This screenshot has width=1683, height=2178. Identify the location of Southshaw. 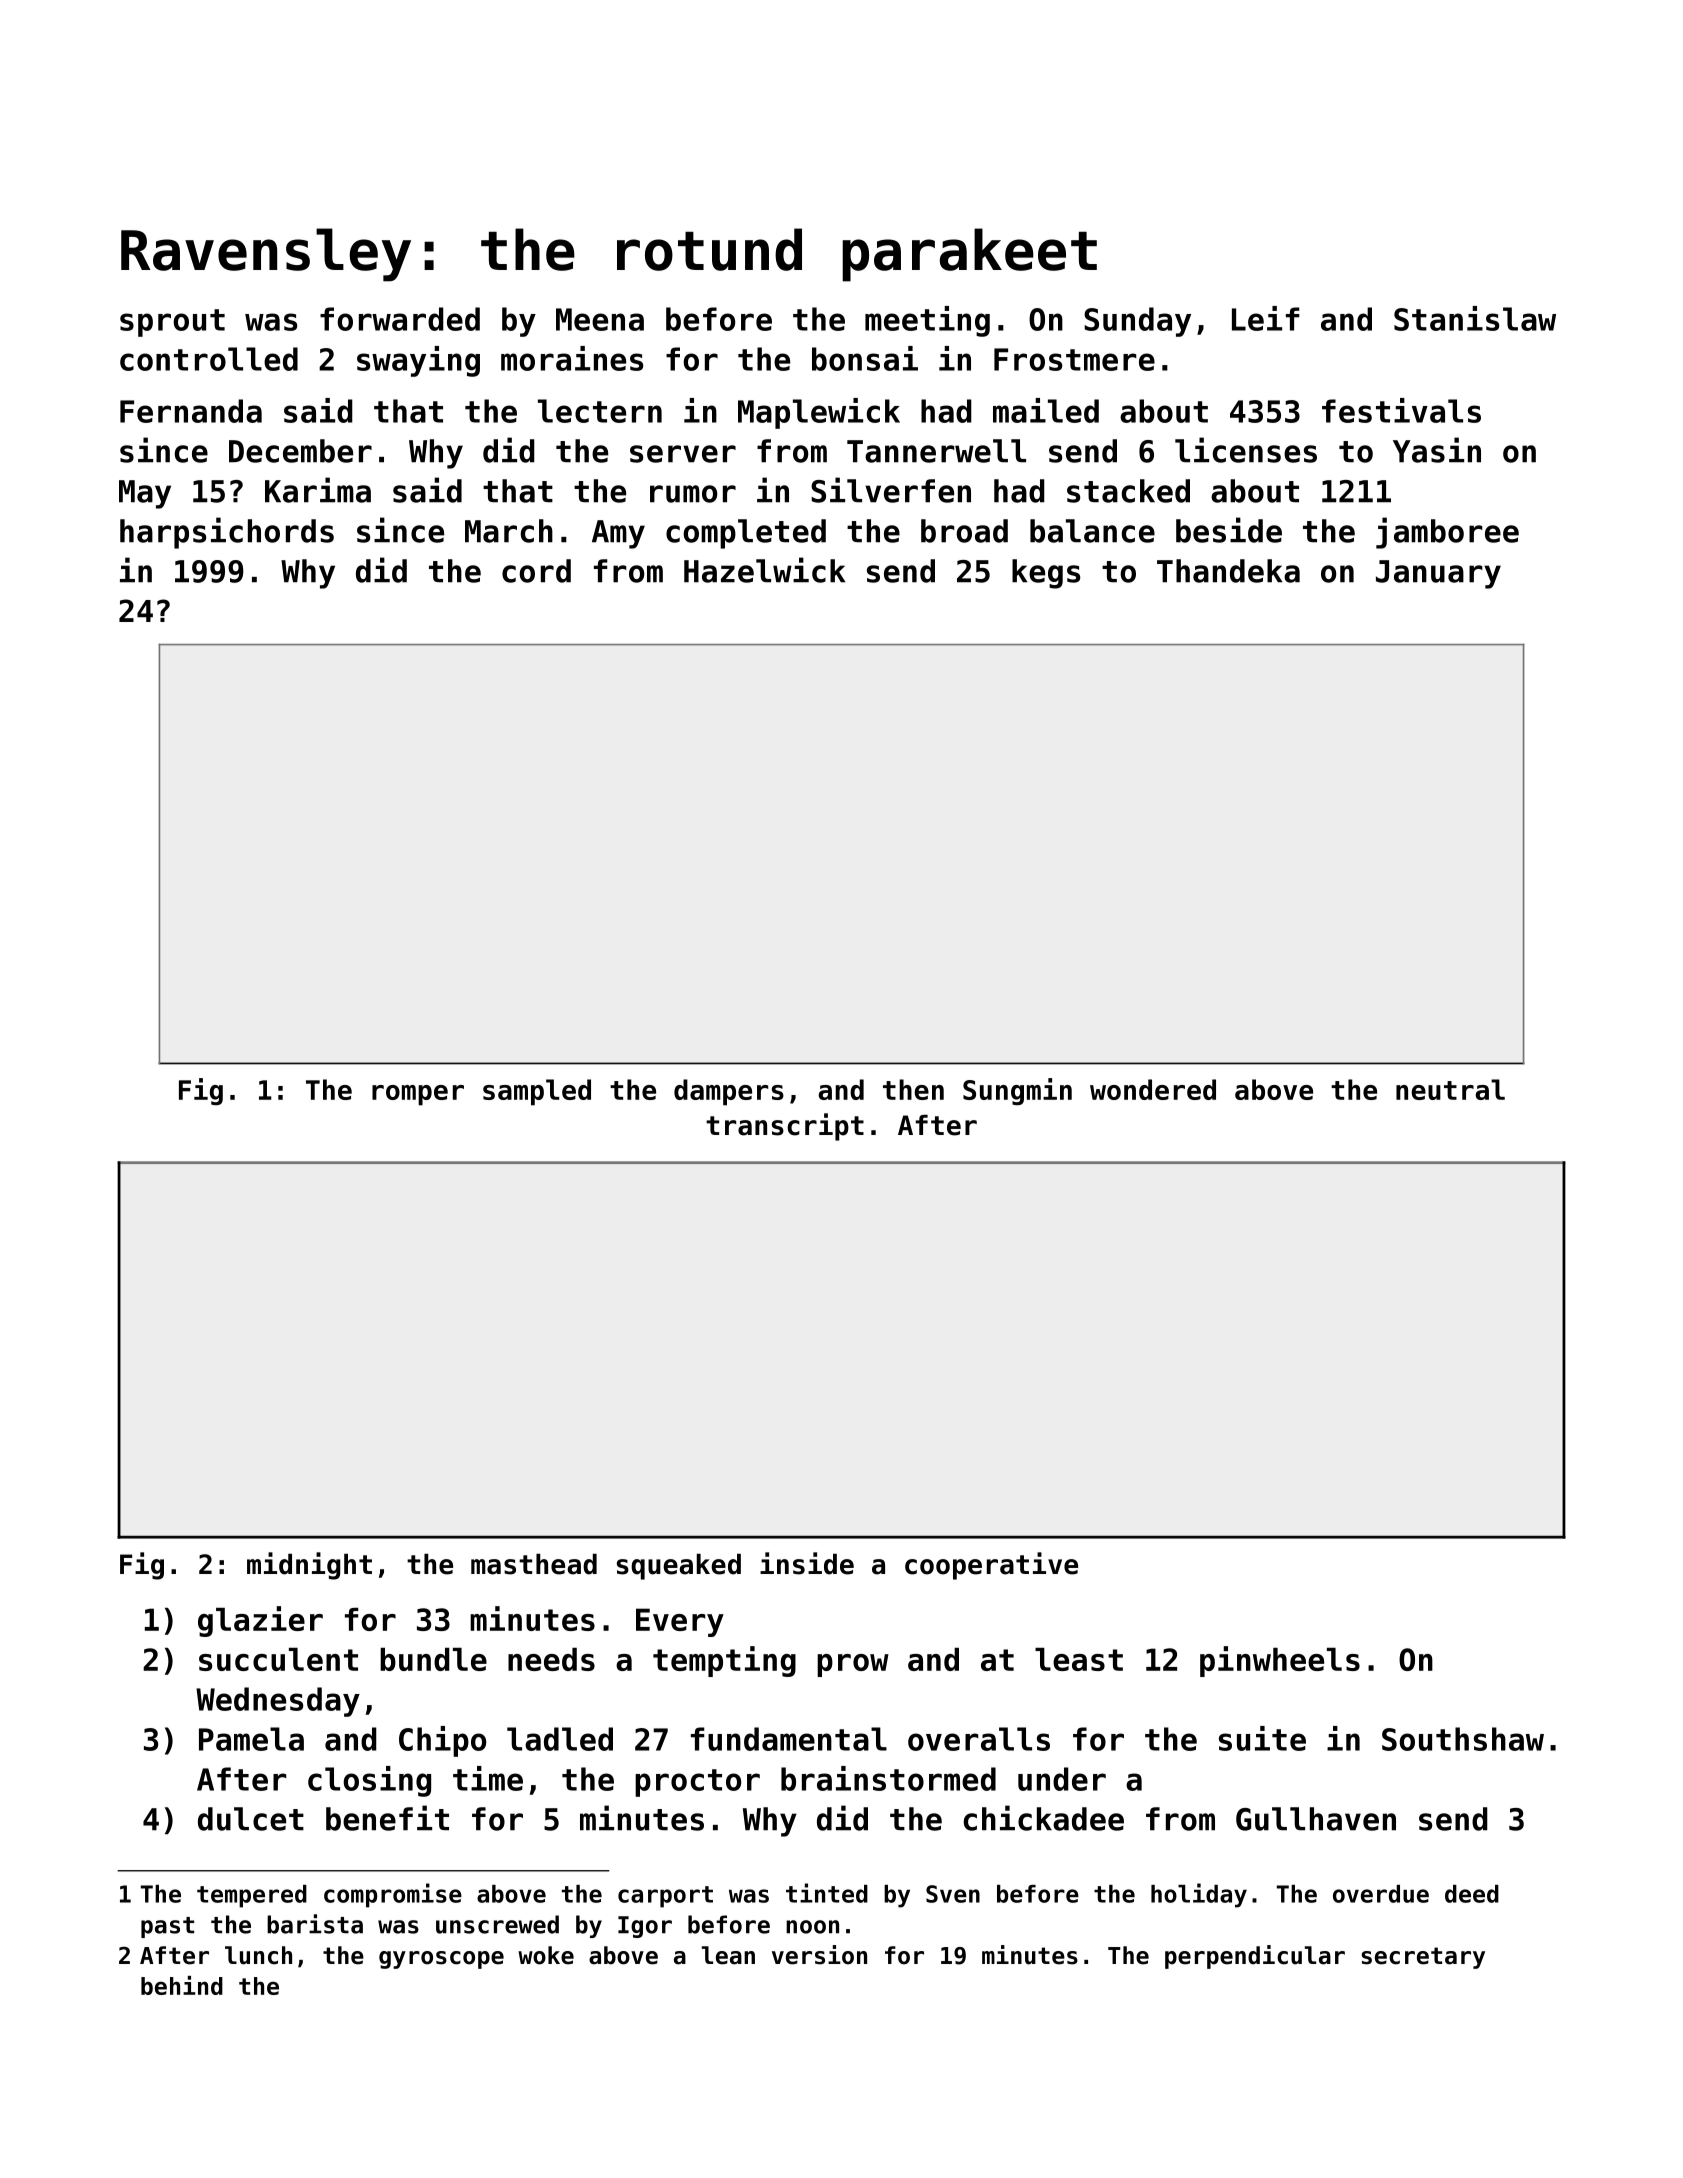
(1463, 1739).
